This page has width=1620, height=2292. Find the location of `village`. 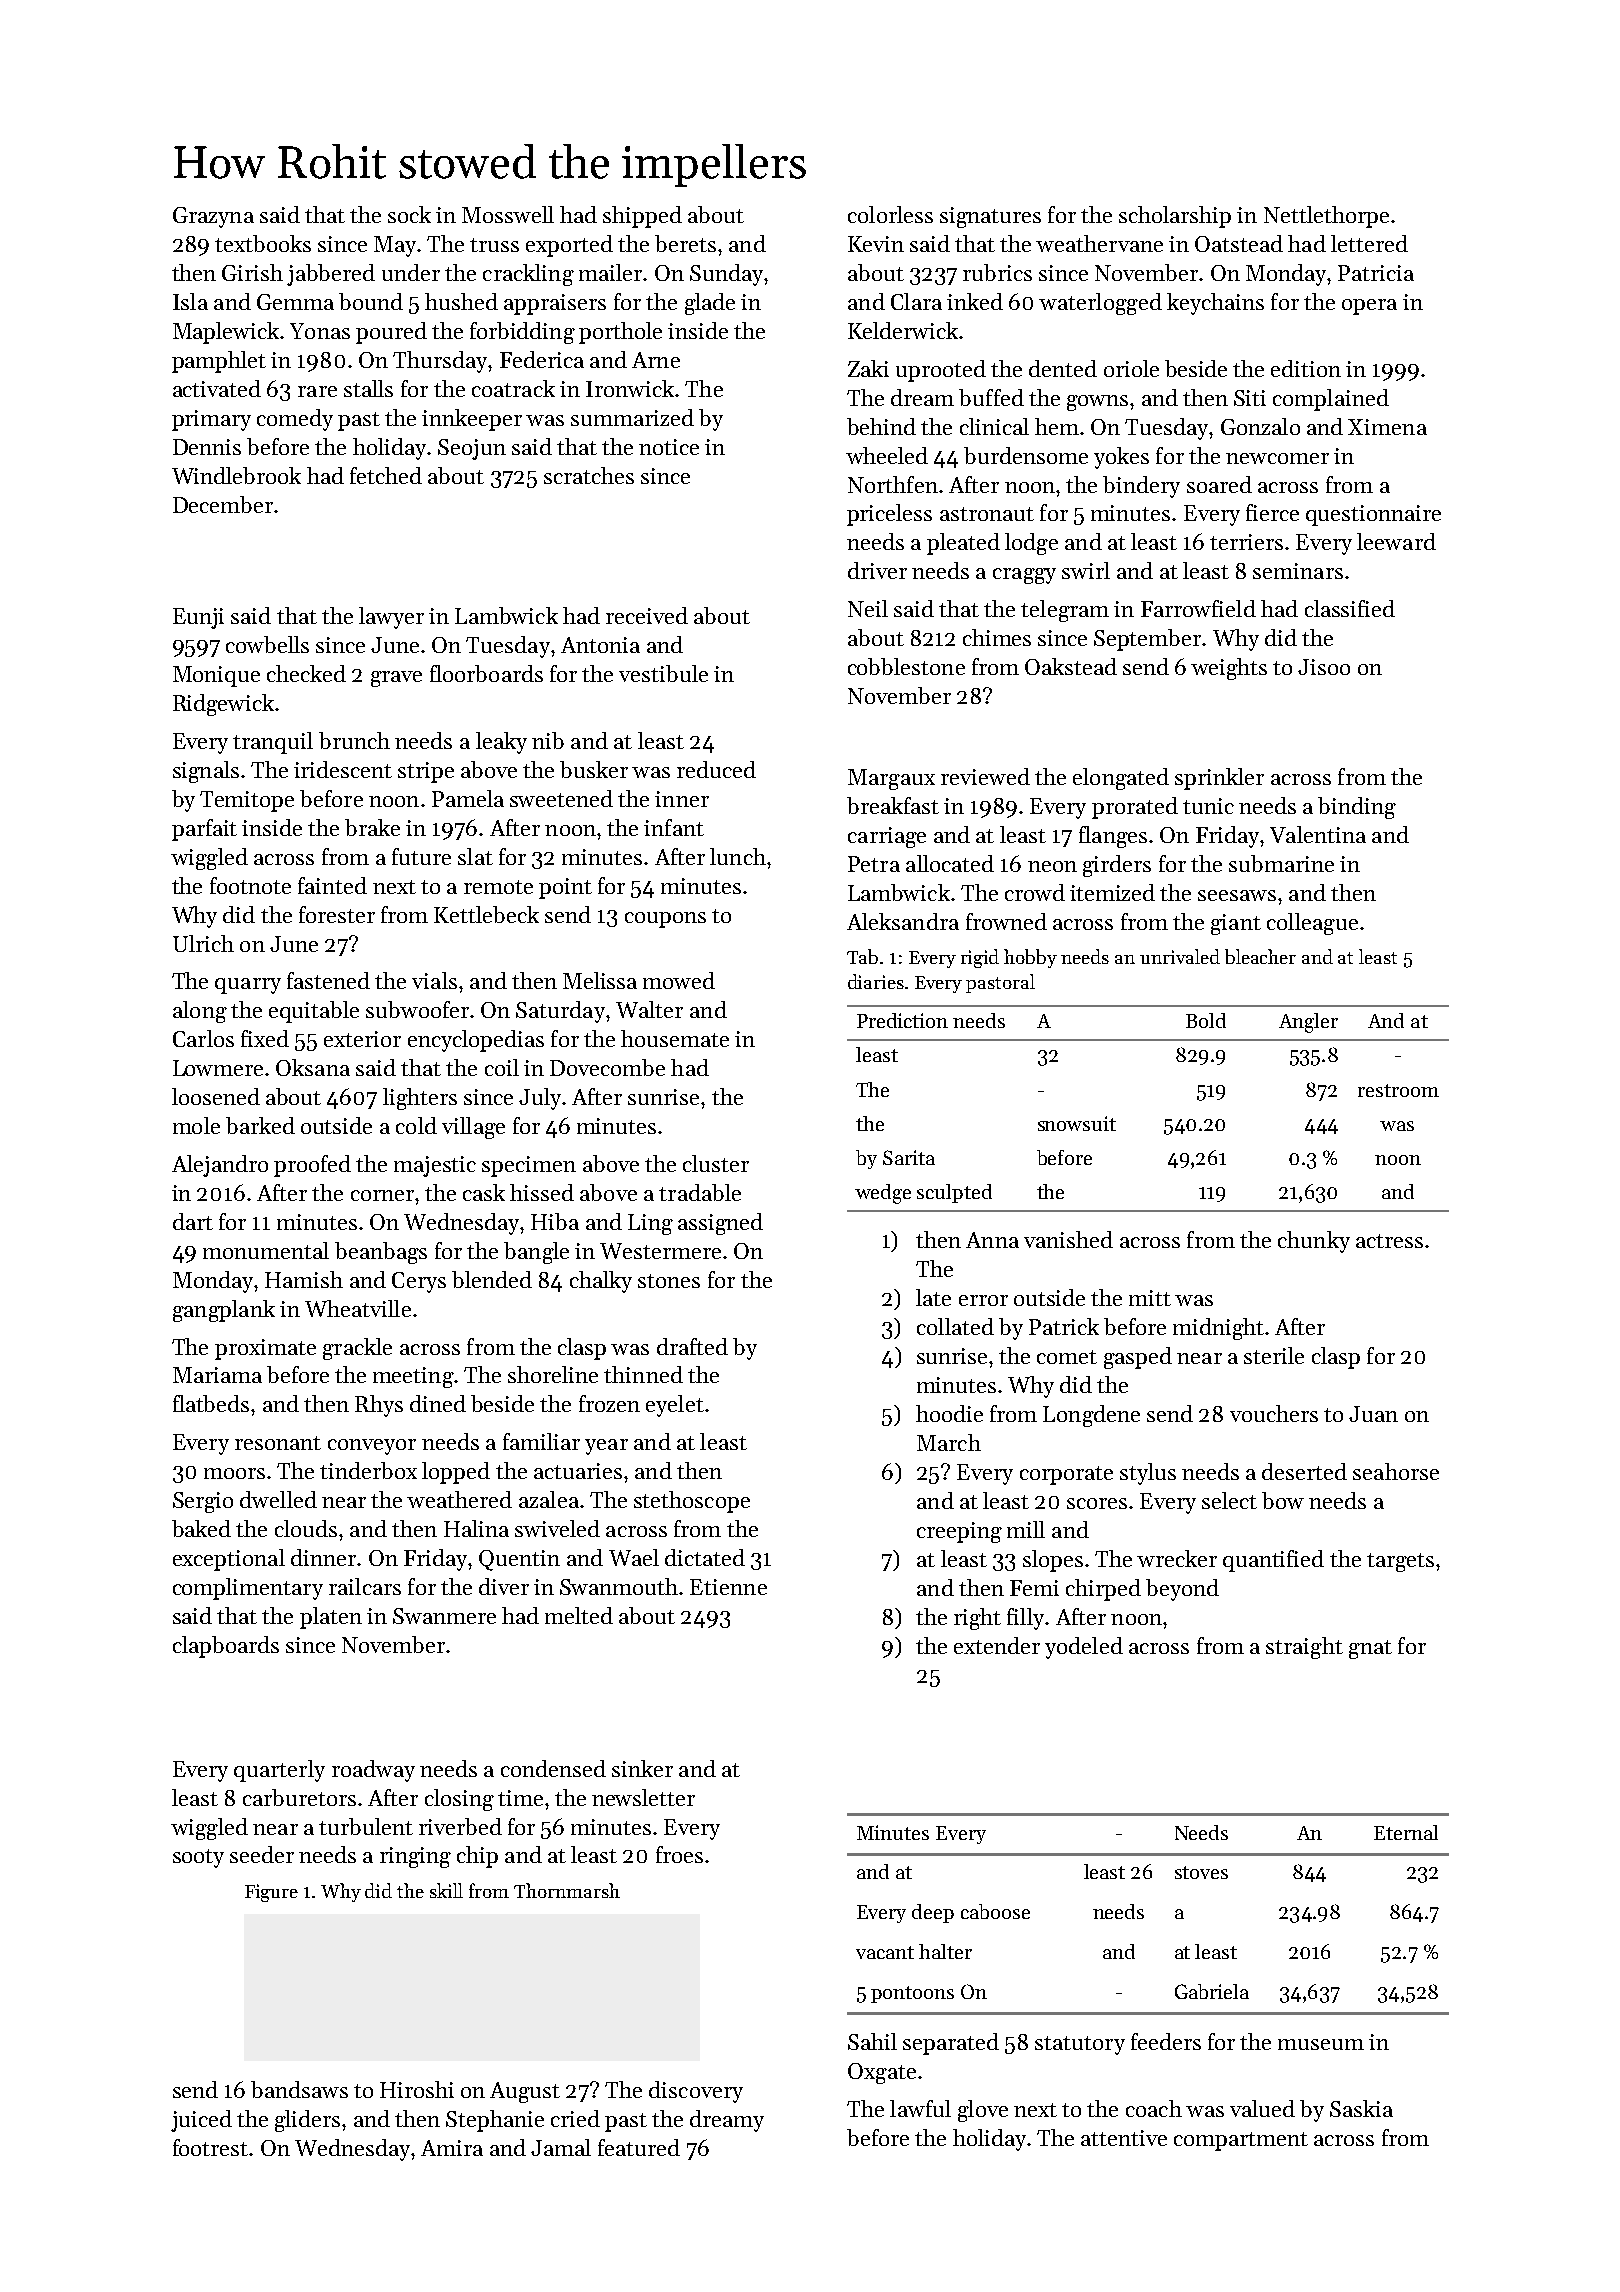

village is located at coordinates (473, 1128).
